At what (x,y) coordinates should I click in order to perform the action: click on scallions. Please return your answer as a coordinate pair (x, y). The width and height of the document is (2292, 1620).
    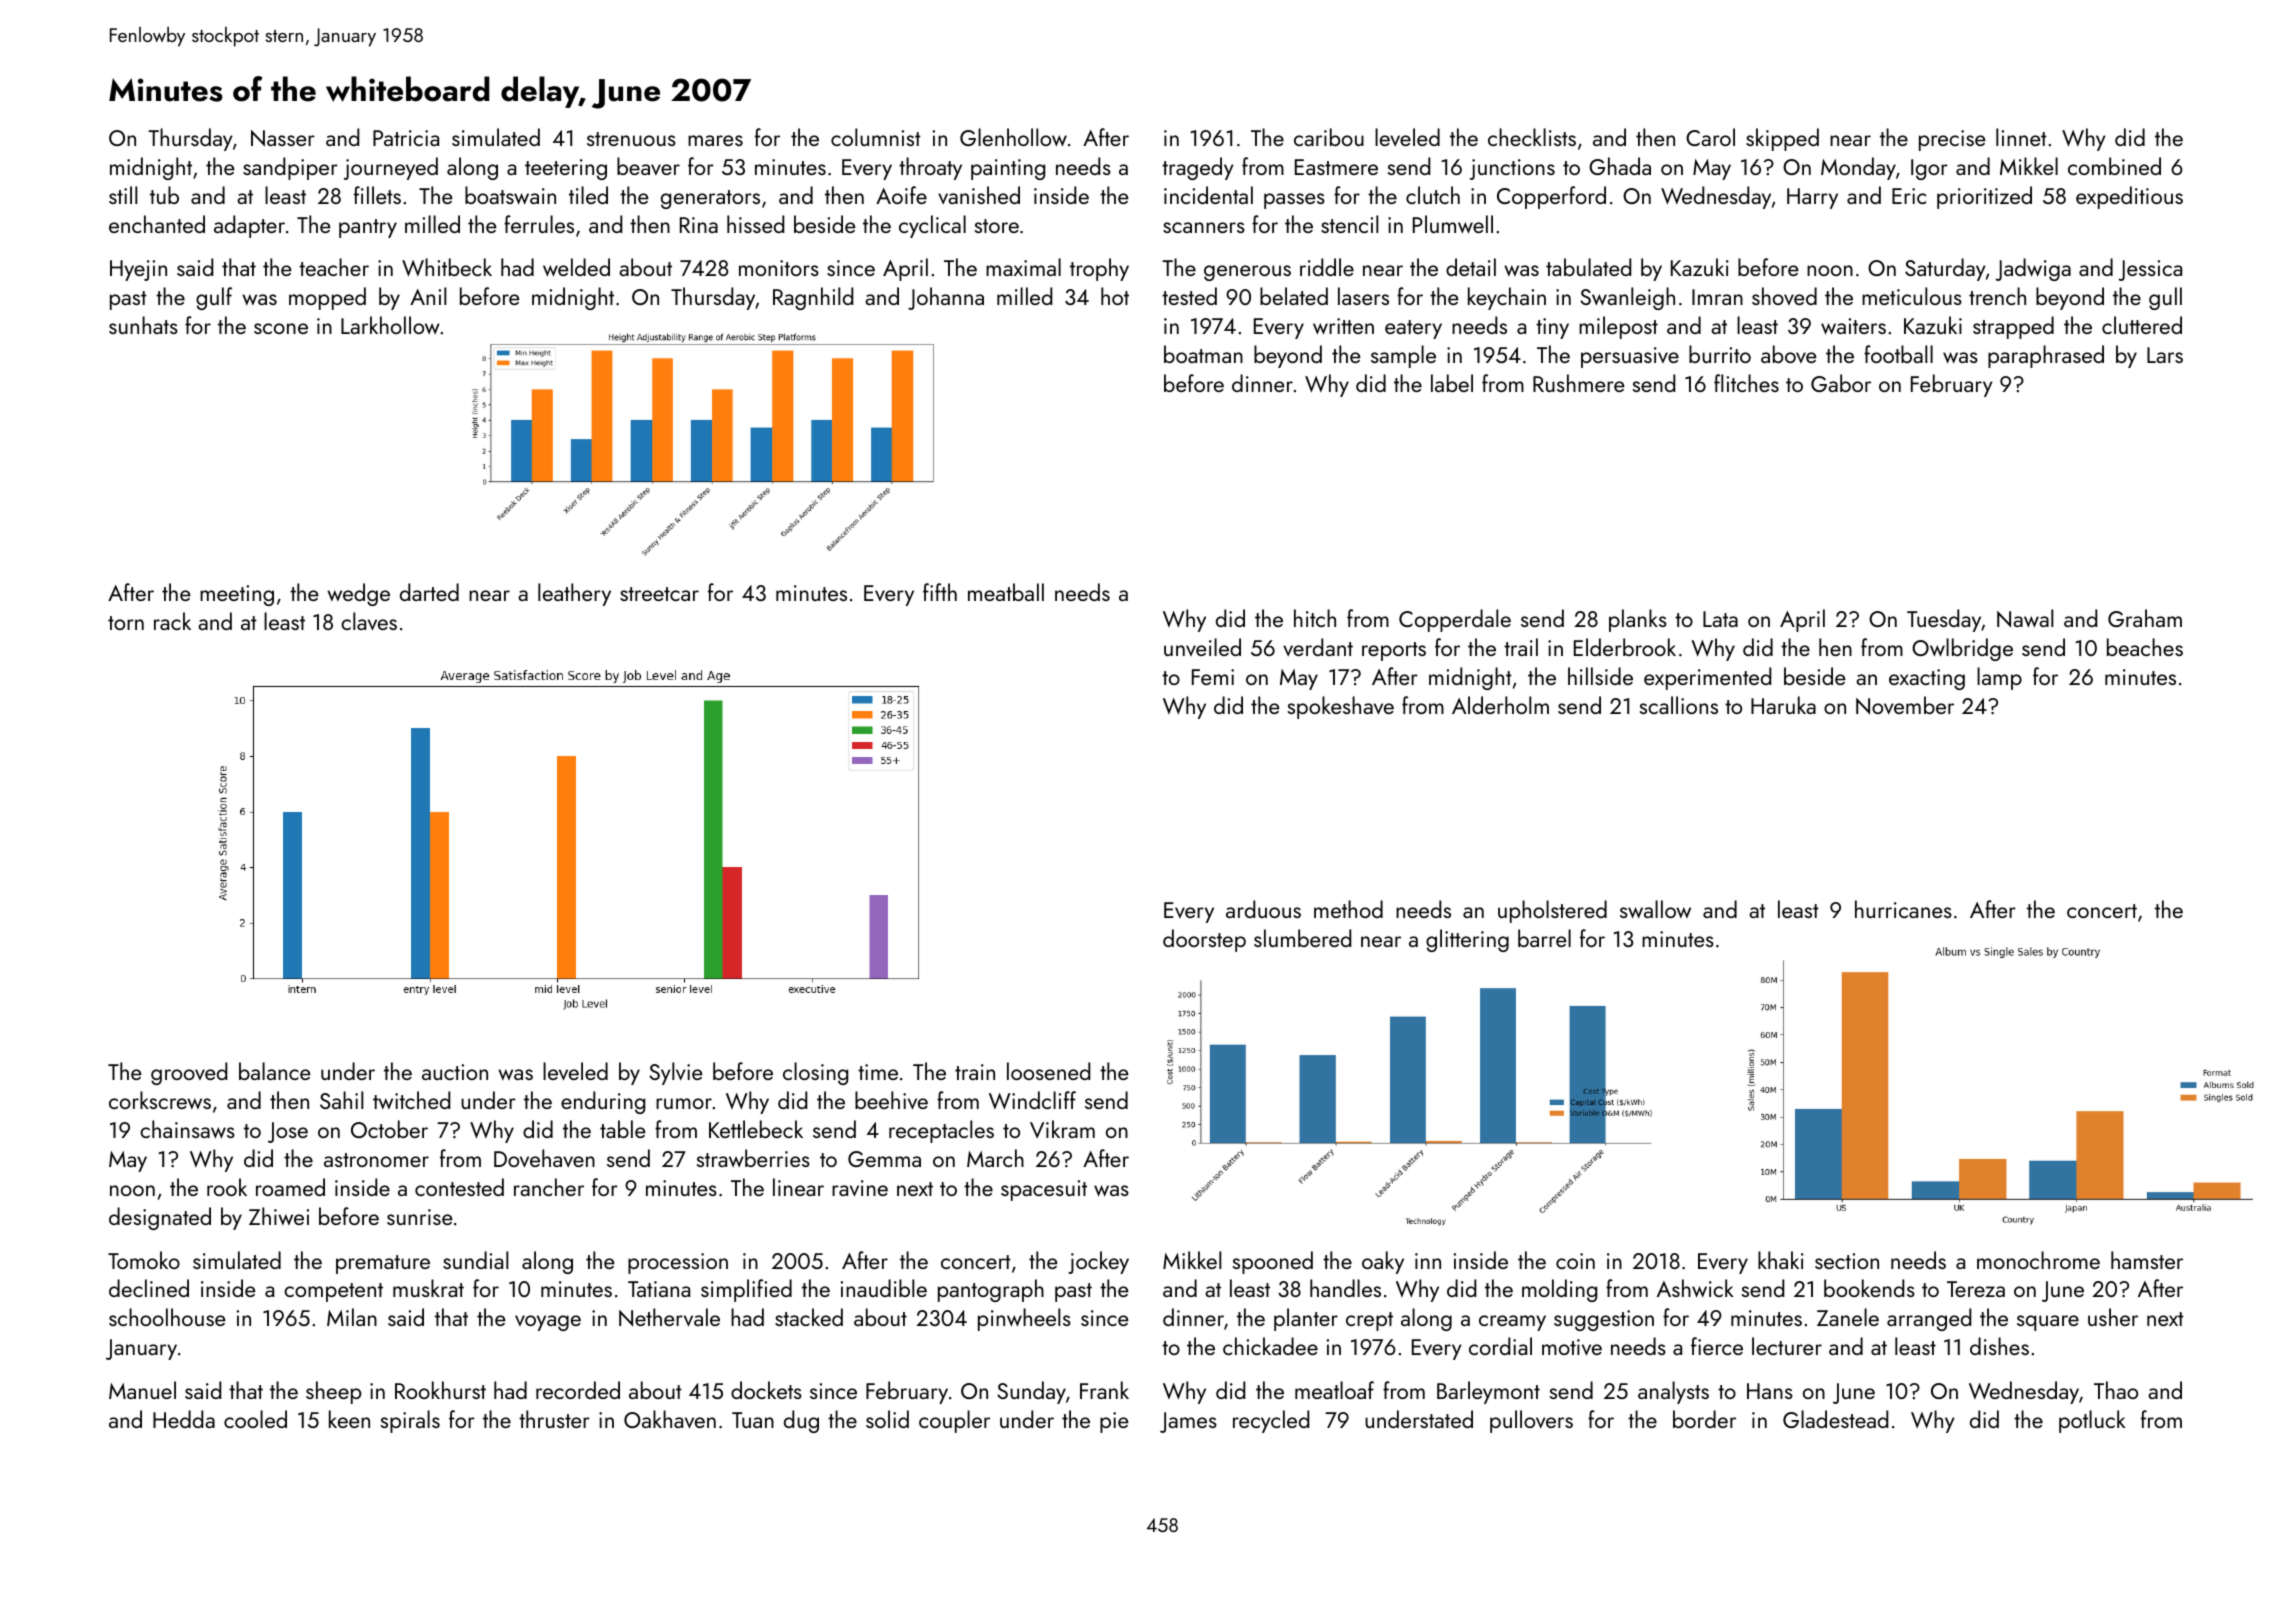
    Looking at the image, I should click on (1679, 705).
